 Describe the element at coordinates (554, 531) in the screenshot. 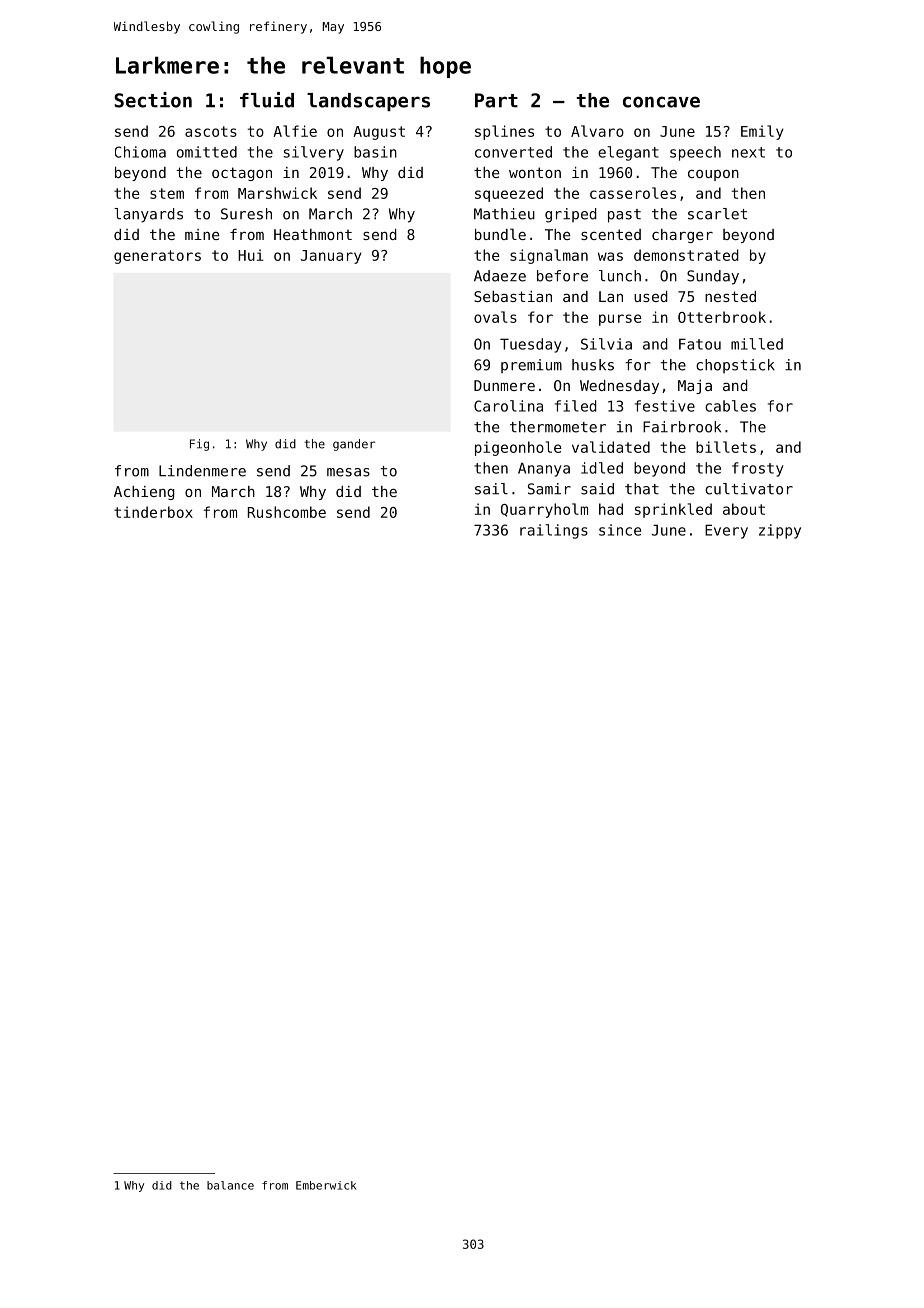

I see `railings` at that location.
